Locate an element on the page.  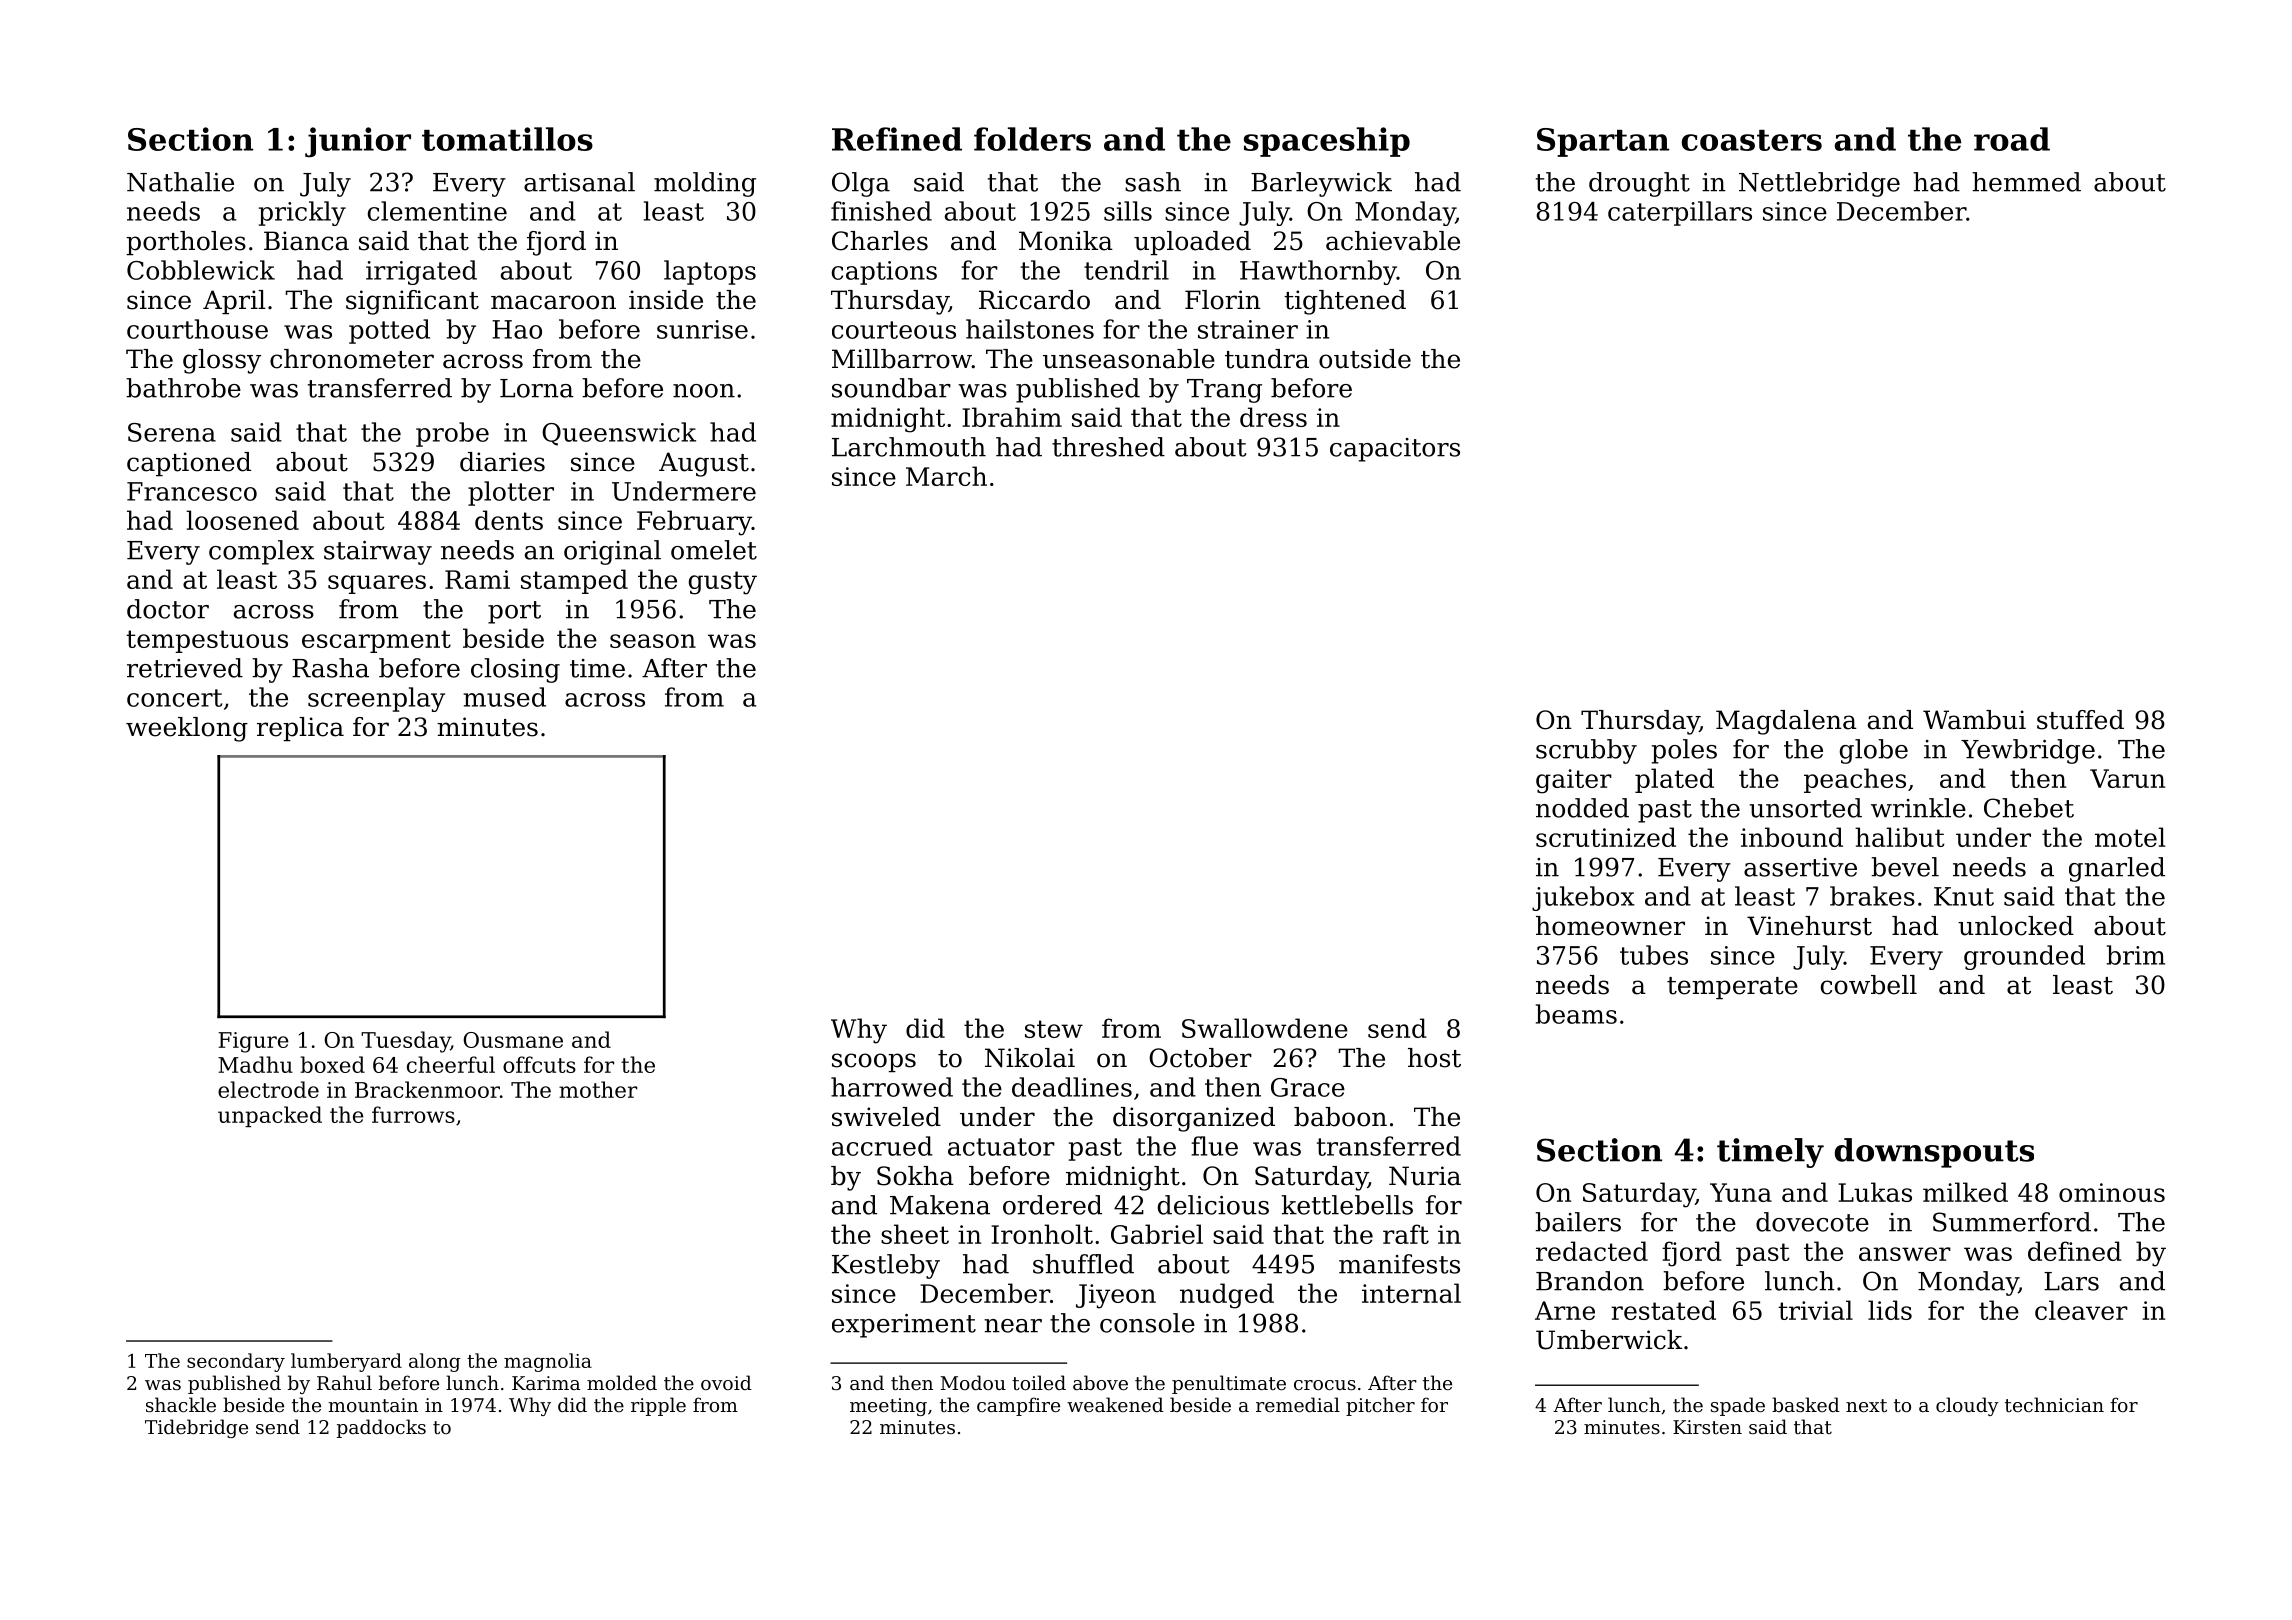
Refined is located at coordinates (897, 139).
